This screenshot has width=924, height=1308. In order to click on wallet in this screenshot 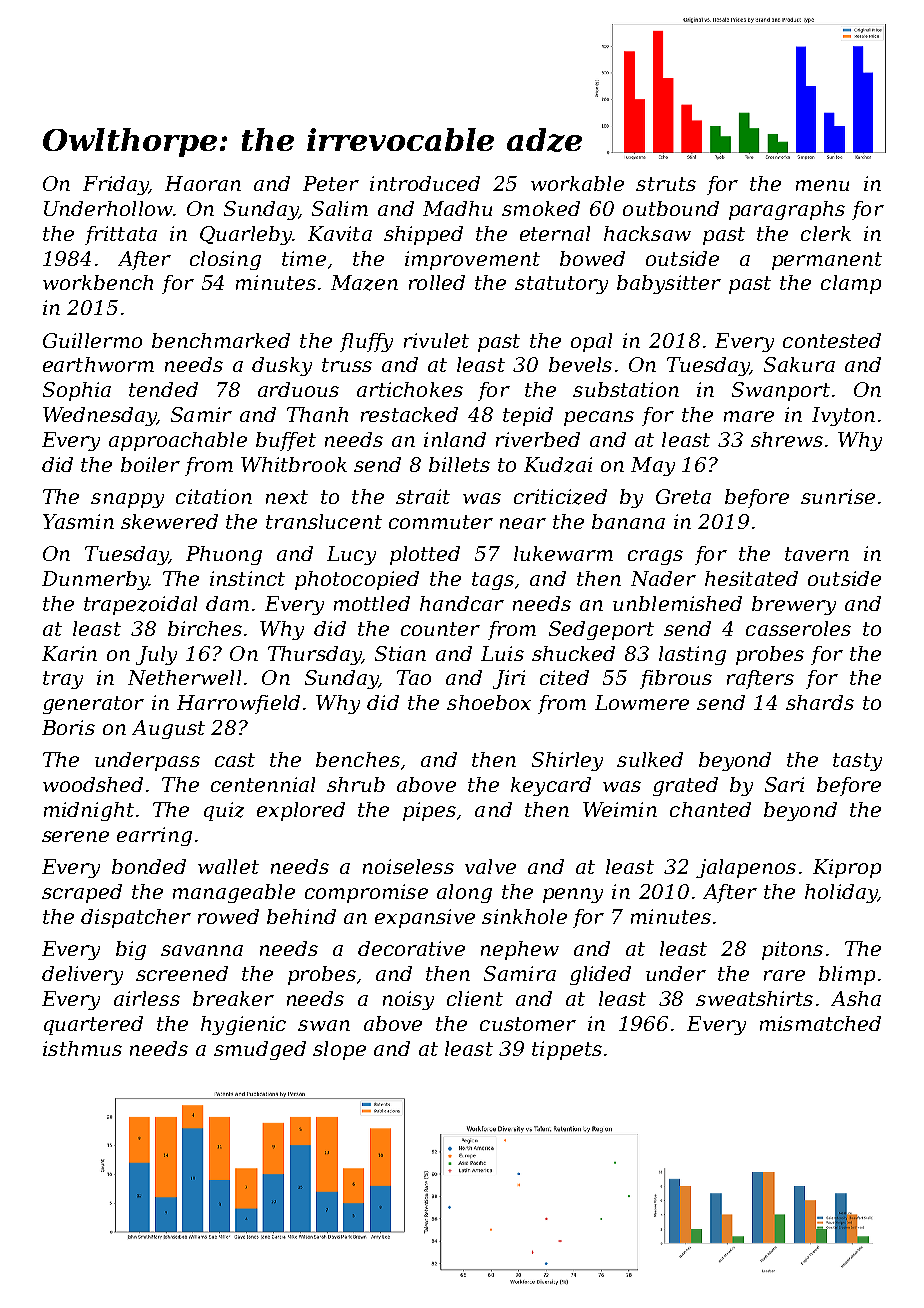, I will do `click(228, 866)`.
